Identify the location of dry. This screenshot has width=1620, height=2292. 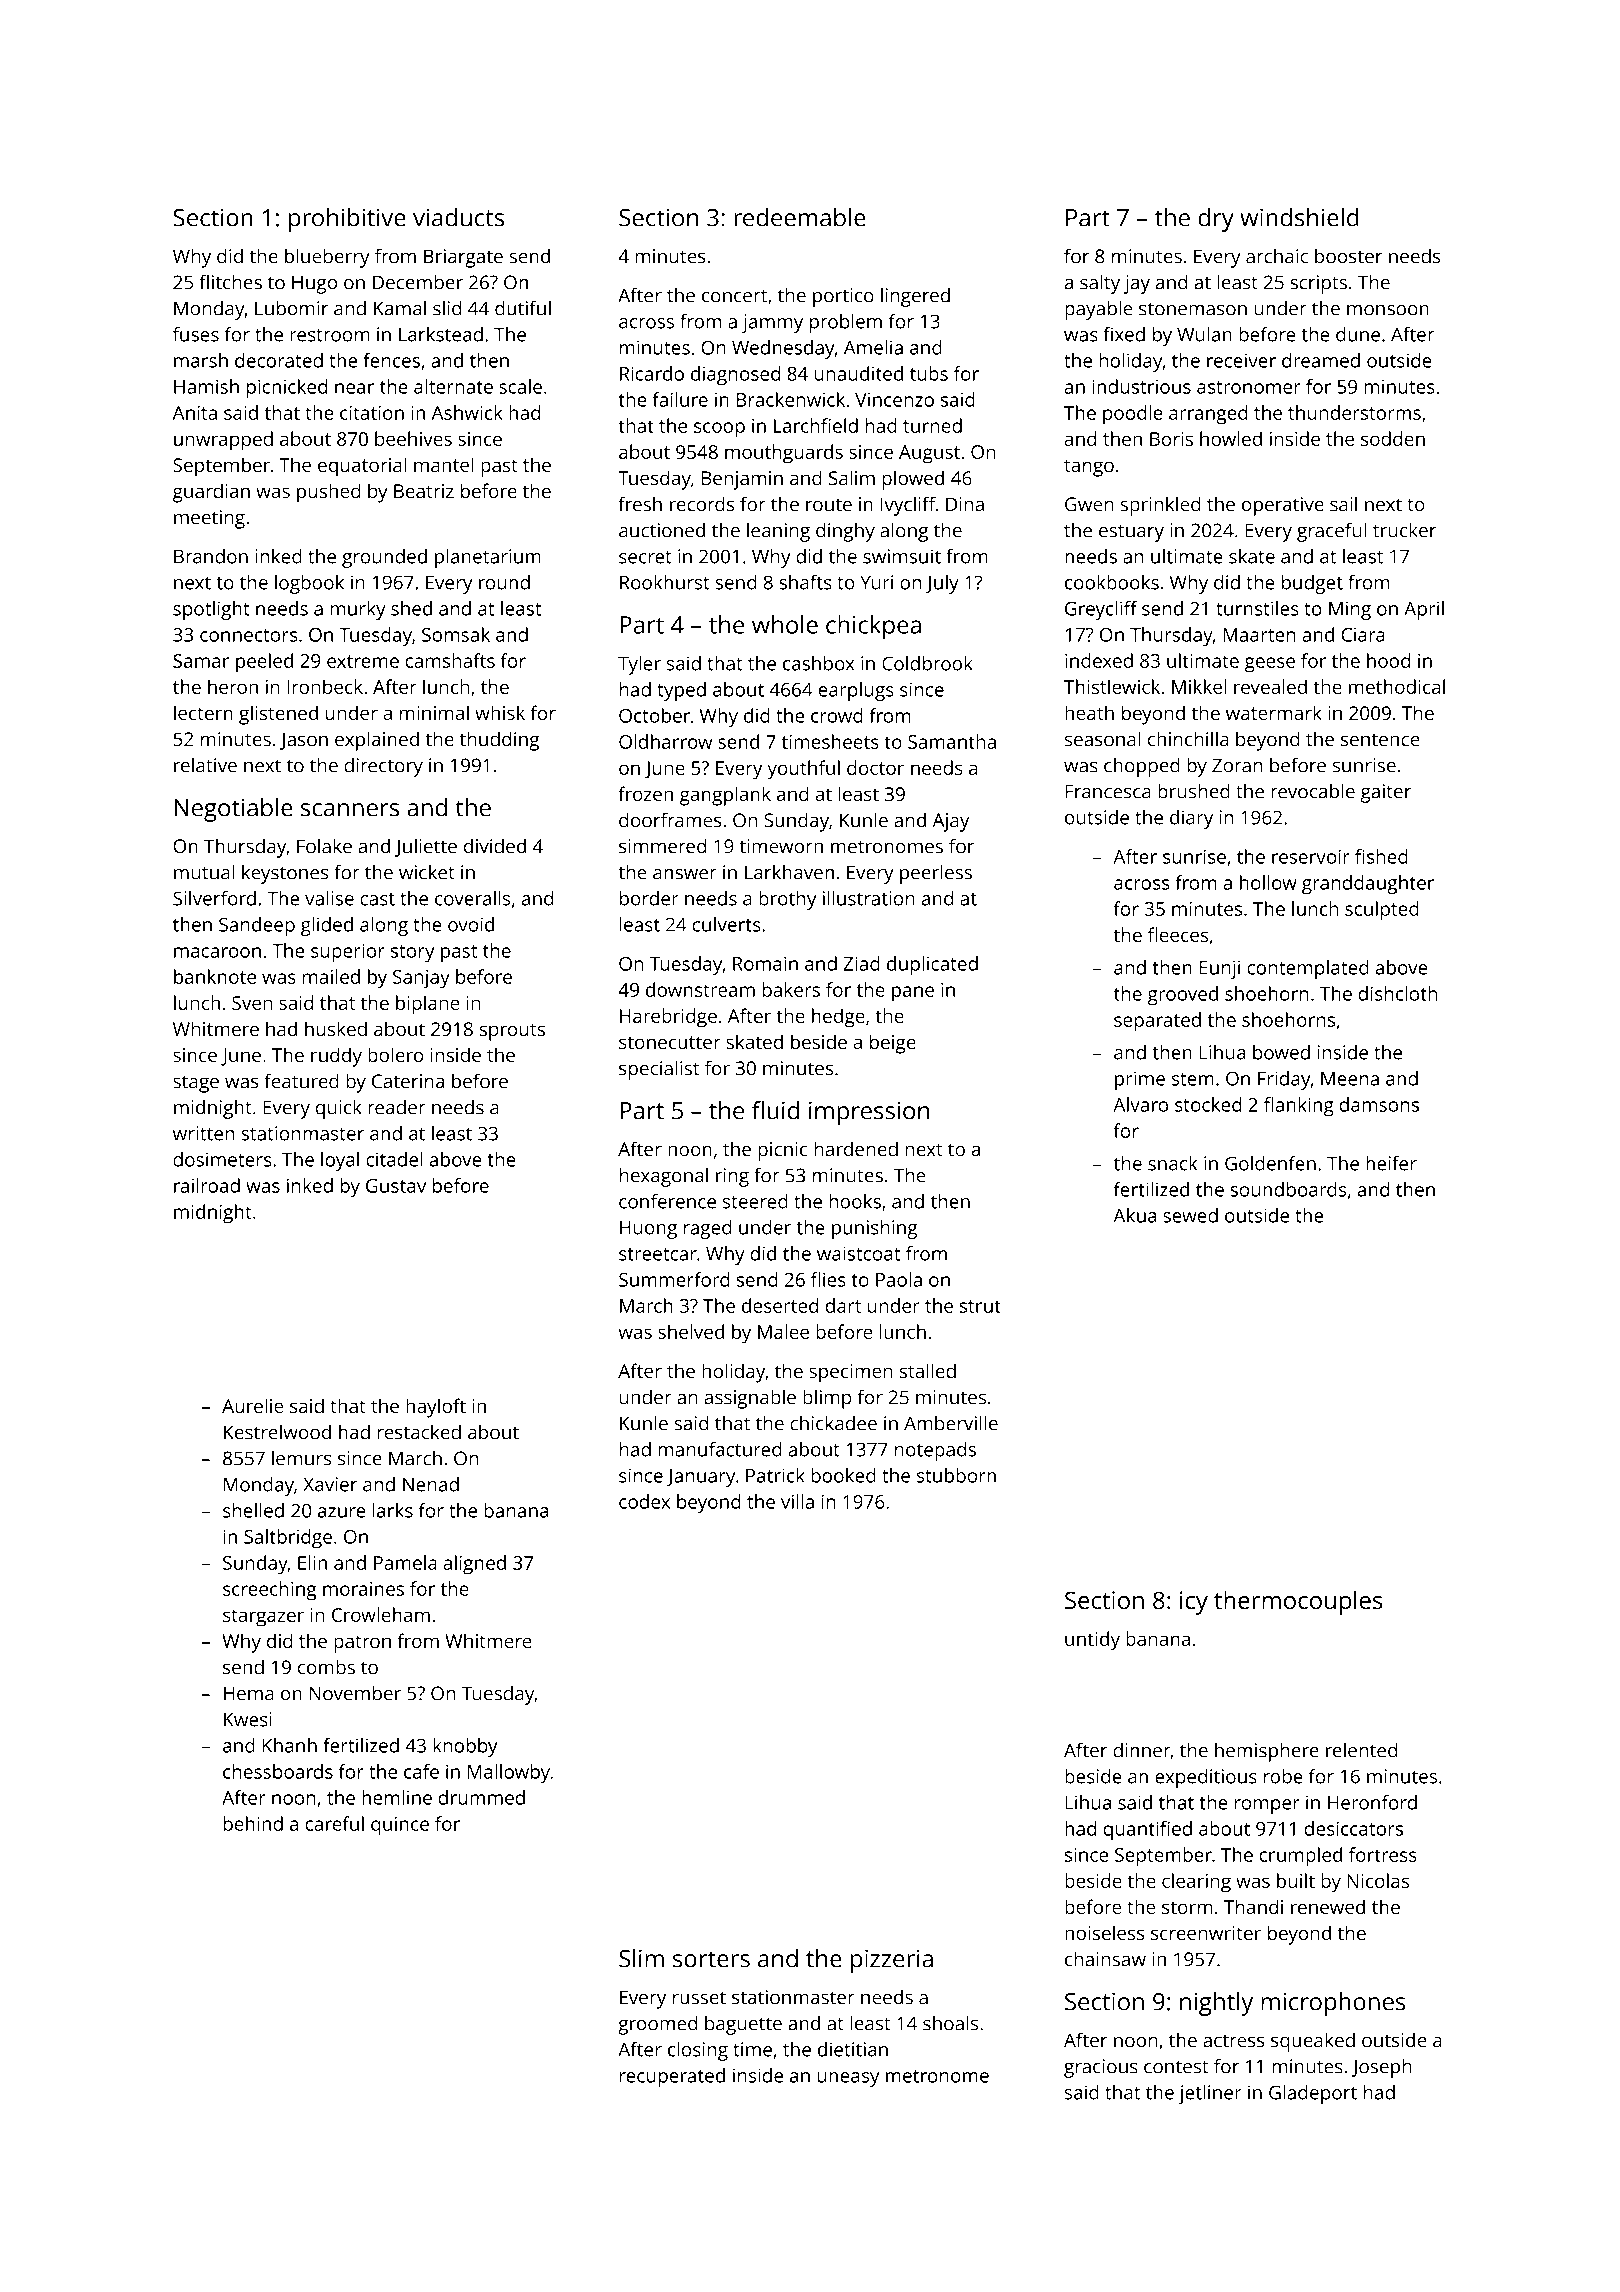
(1216, 220).
